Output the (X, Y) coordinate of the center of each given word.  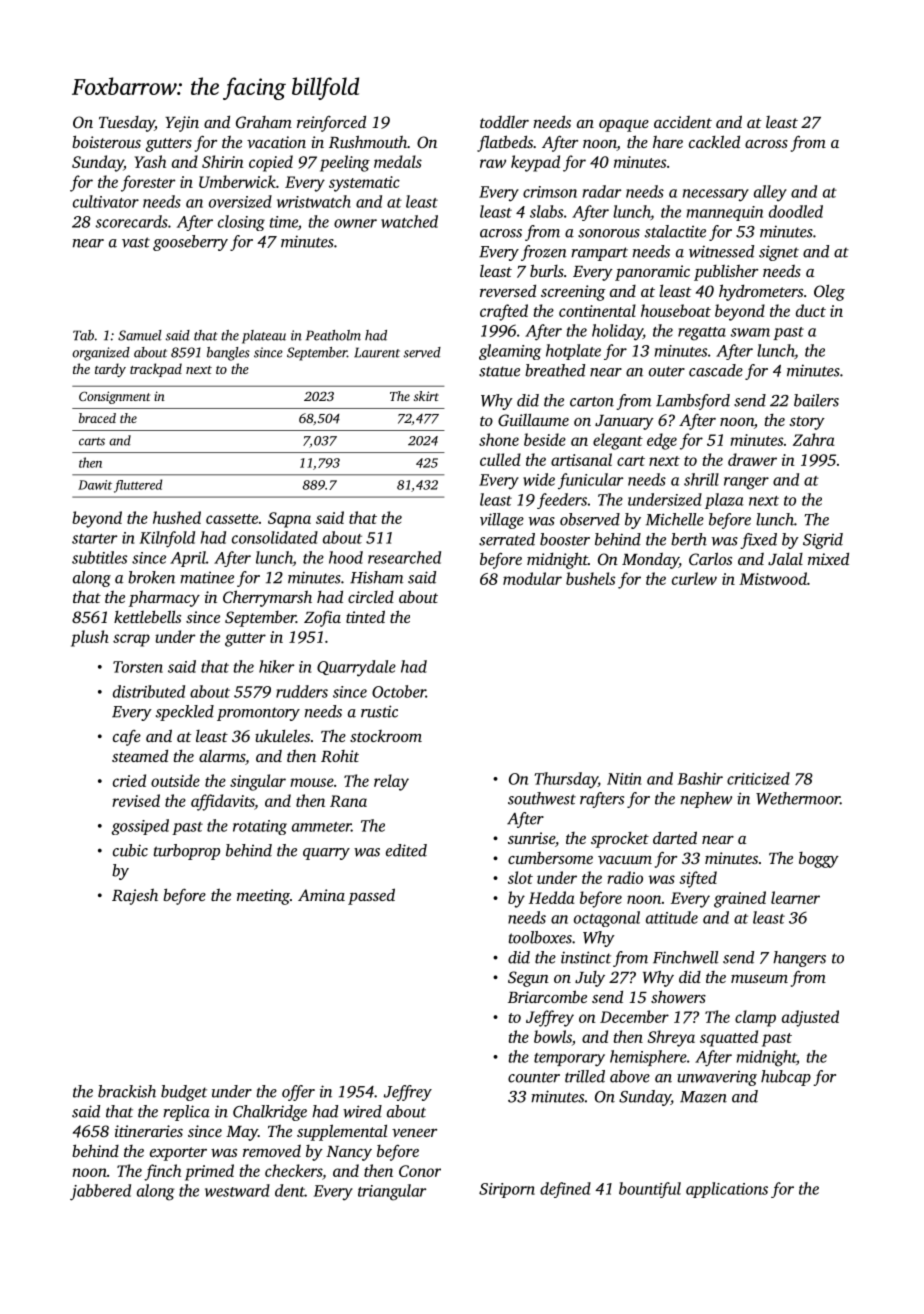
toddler (504, 122)
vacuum (625, 860)
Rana (348, 801)
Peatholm (333, 335)
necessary (716, 195)
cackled (714, 141)
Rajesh (135, 896)
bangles (228, 354)
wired (362, 1111)
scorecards (131, 221)
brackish (127, 1091)
